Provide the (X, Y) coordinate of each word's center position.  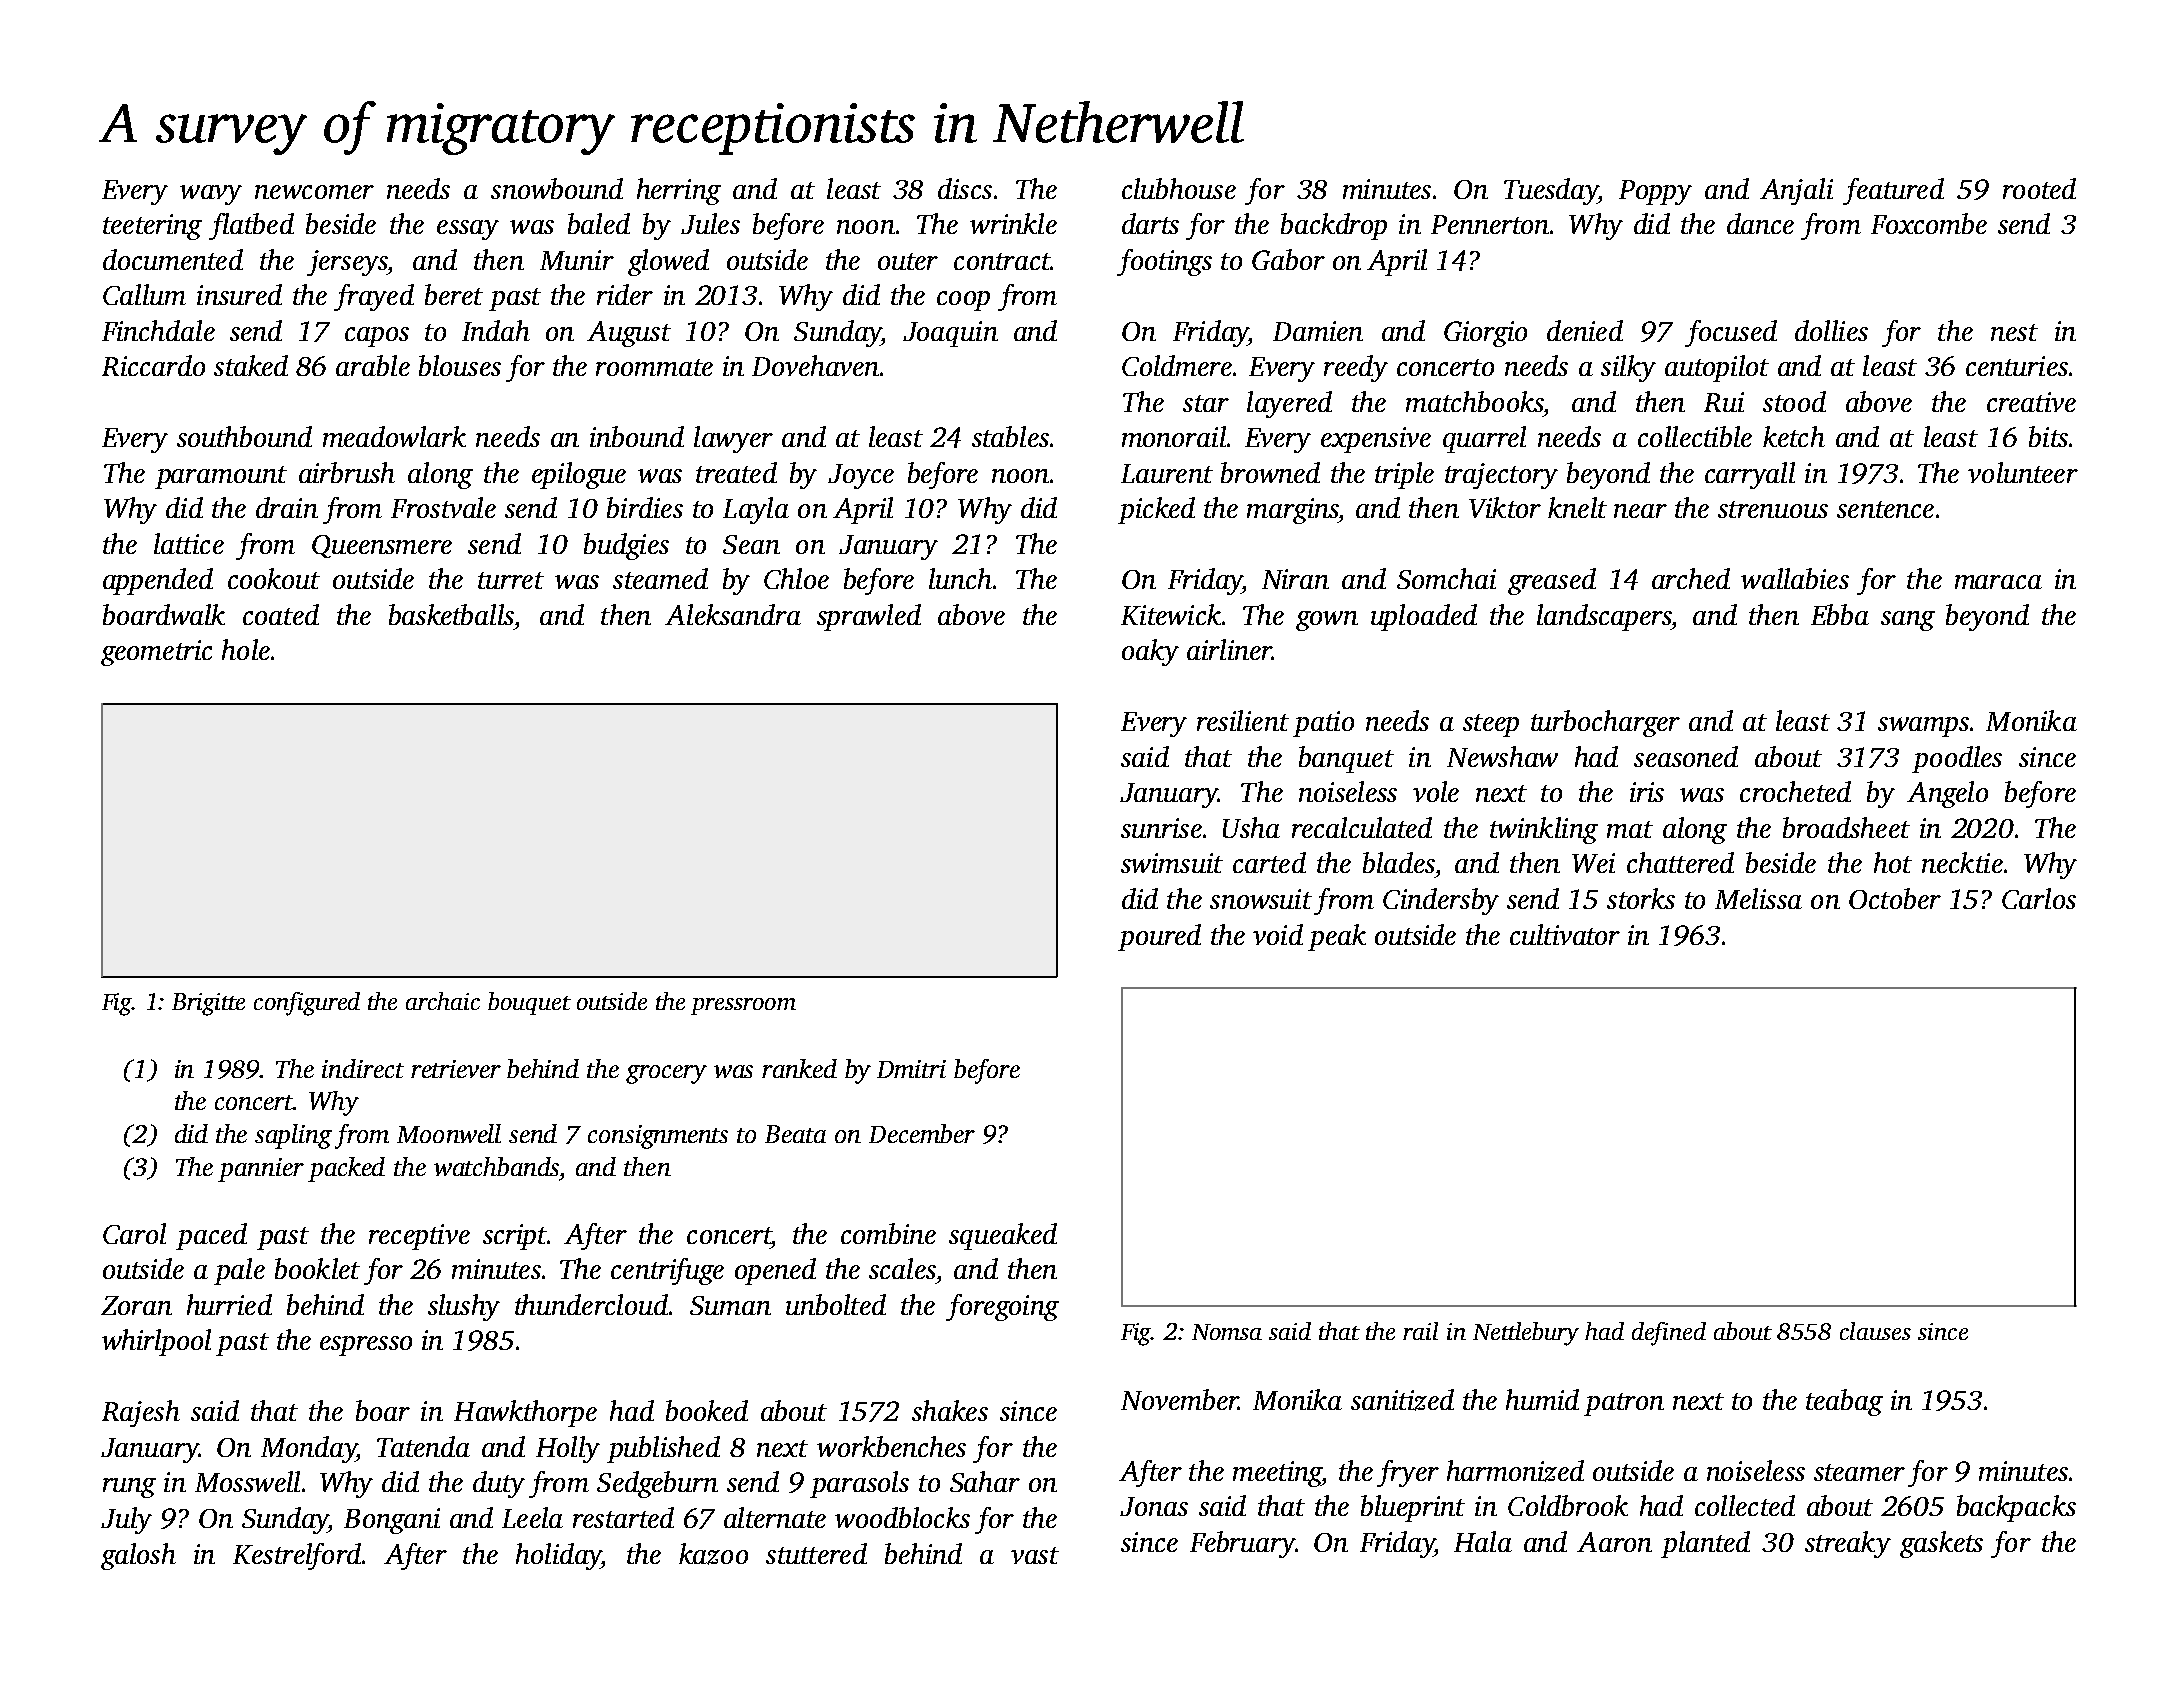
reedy (1356, 368)
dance (1760, 223)
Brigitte (208, 1004)
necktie (1962, 862)
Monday (309, 1449)
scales (902, 1268)
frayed (374, 297)
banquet (1346, 759)
